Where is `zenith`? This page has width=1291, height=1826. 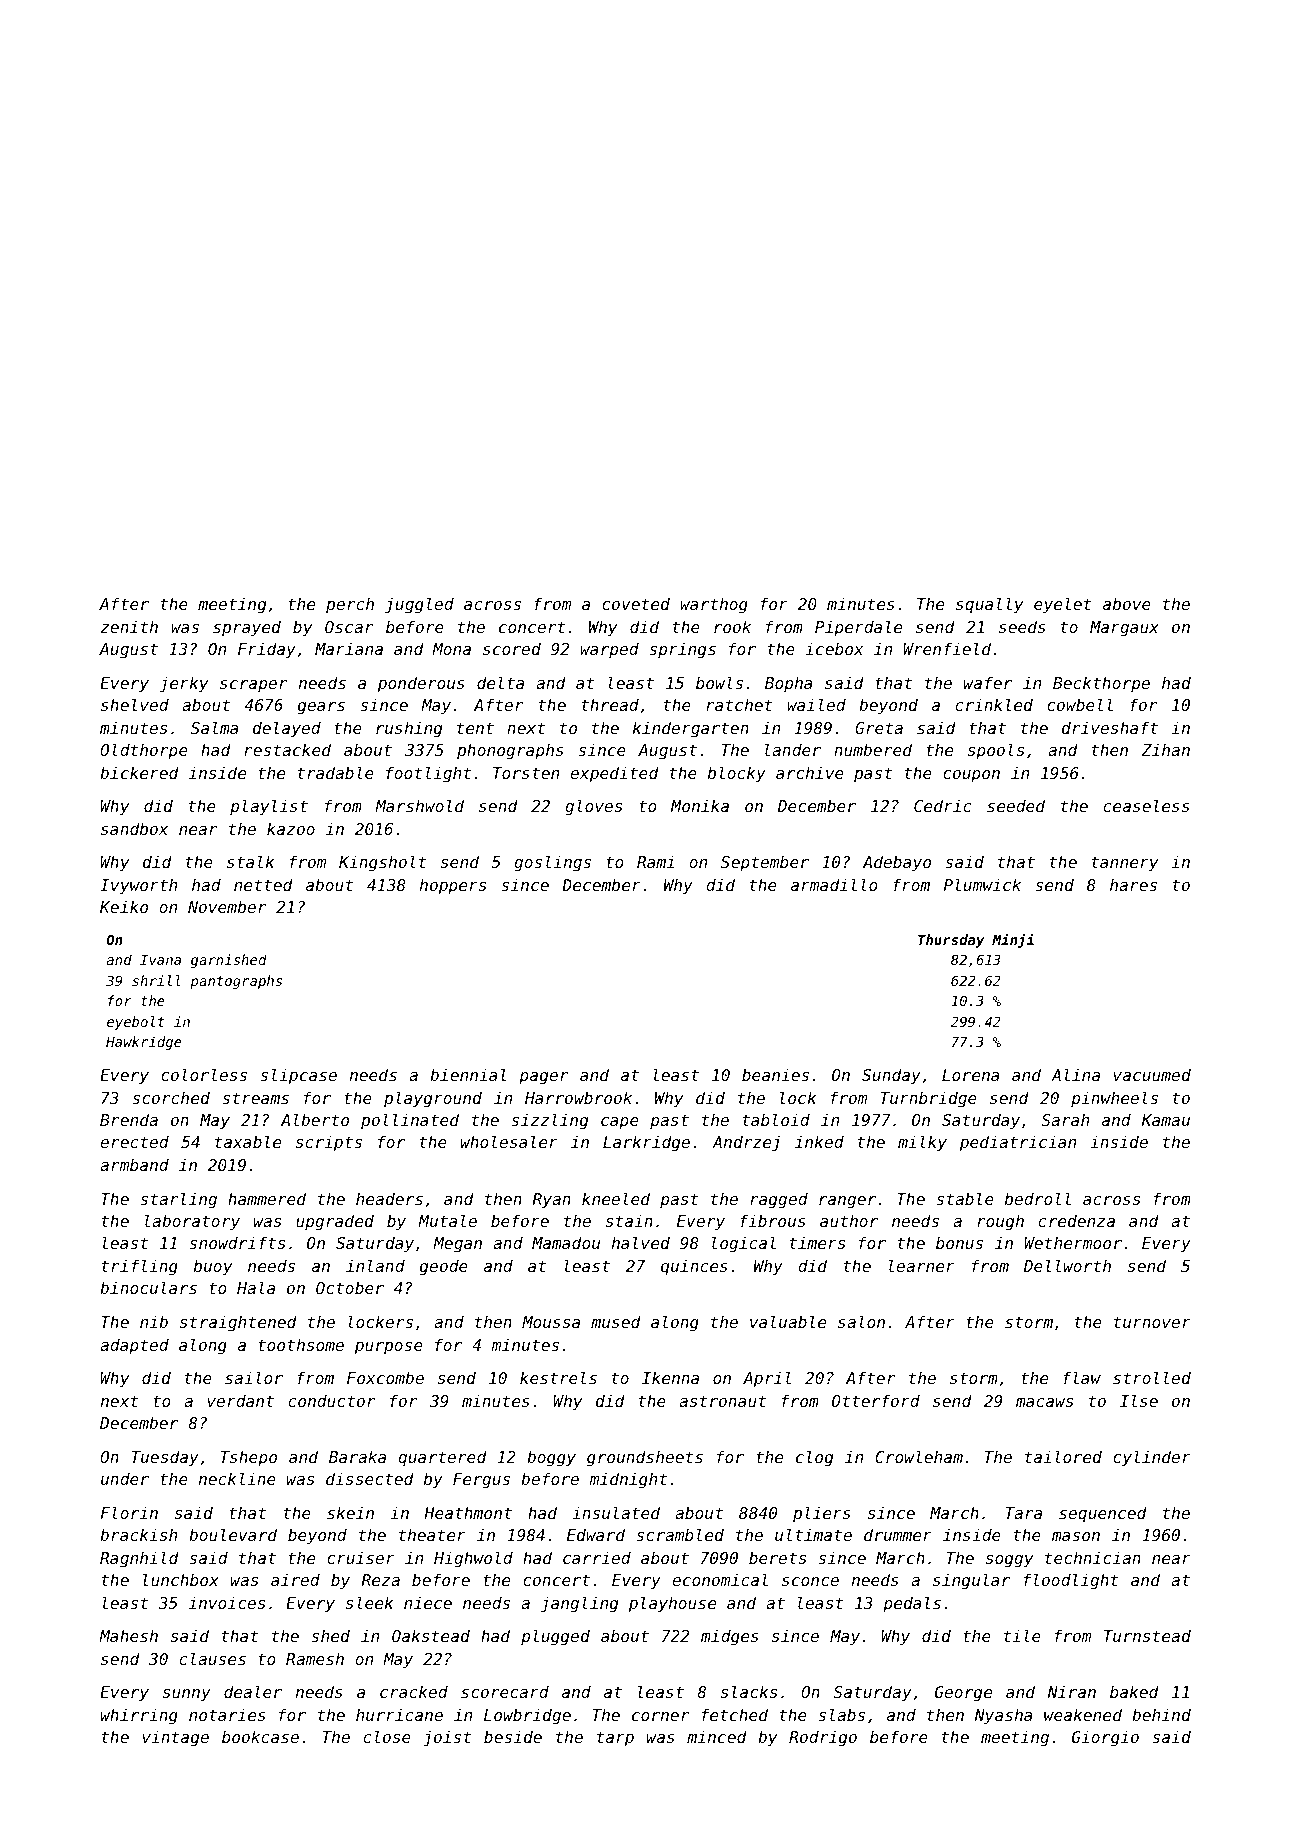 zenith is located at coordinates (129, 626).
